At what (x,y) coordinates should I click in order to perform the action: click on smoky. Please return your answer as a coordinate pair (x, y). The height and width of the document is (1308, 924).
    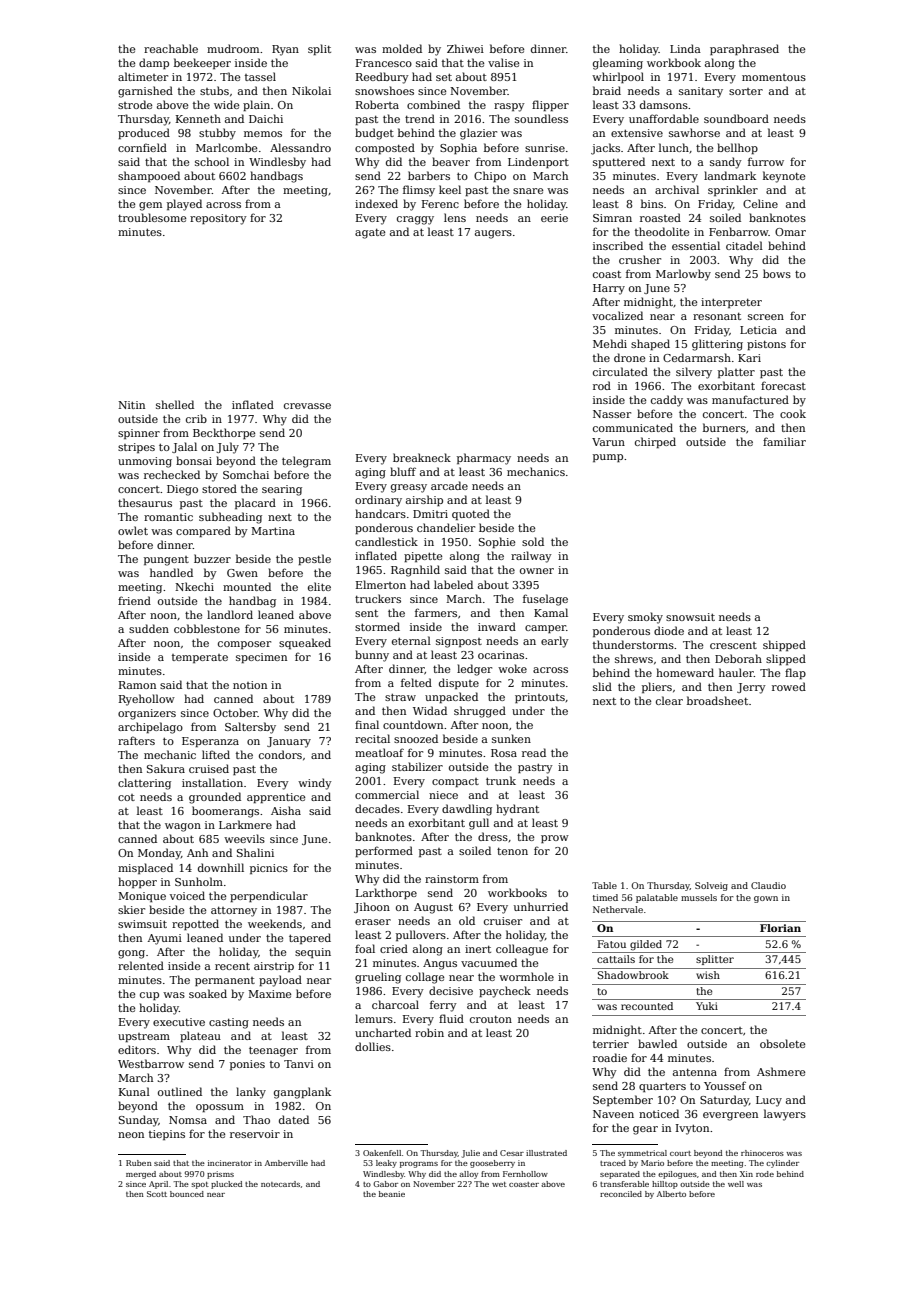
    Looking at the image, I should click on (645, 618).
